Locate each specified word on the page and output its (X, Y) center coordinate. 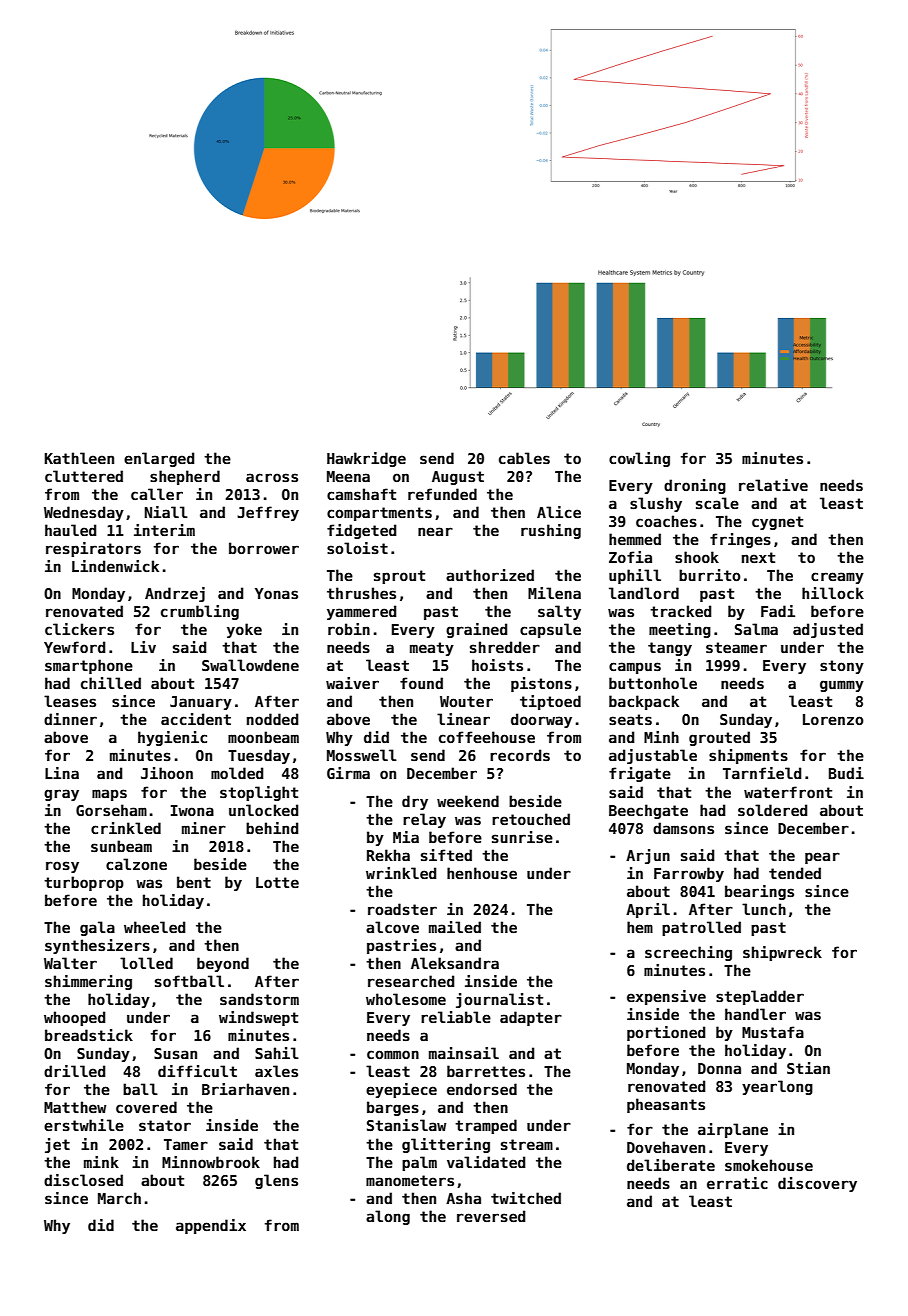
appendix (211, 1226)
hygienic (172, 738)
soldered (772, 810)
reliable (456, 1017)
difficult (197, 1071)
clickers (79, 629)
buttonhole (653, 683)
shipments (748, 756)
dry (415, 802)
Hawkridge (366, 459)
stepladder (760, 997)
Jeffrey (268, 513)
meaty (432, 649)
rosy (62, 867)
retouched (531, 819)
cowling (639, 459)
